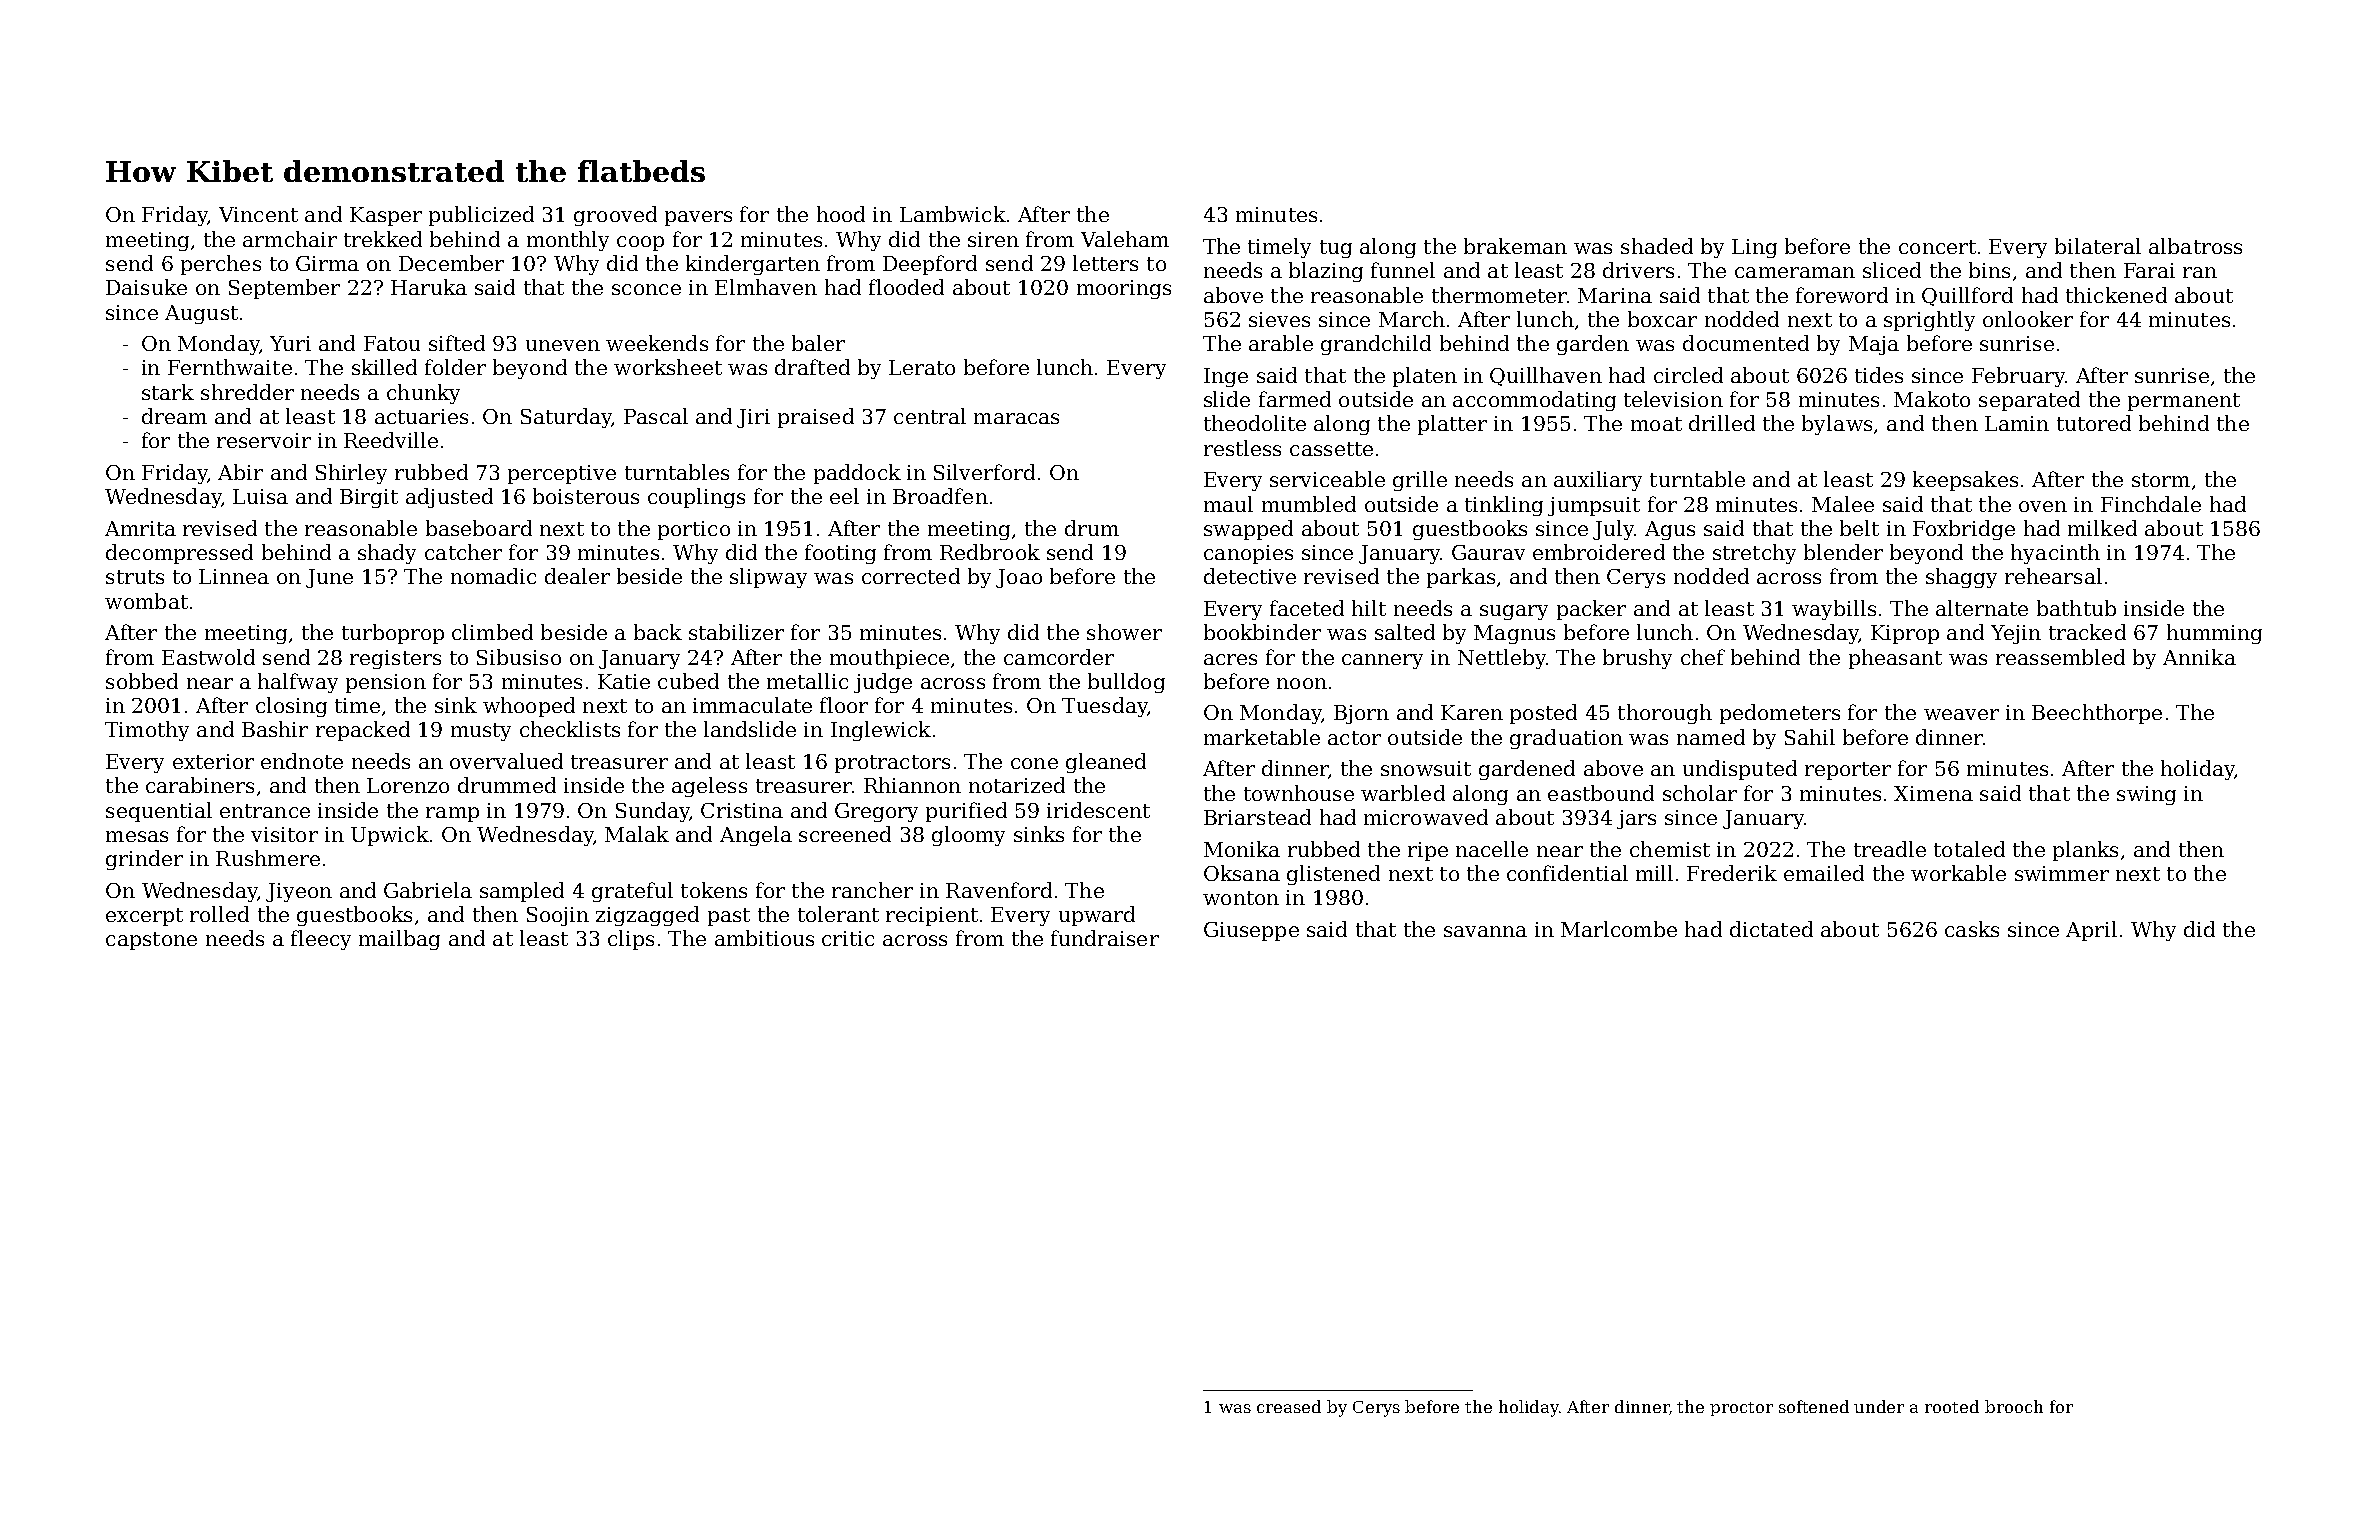 This page has width=2380, height=1540. What do you see at coordinates (321, 940) in the page?
I see `fleecy` at bounding box center [321, 940].
